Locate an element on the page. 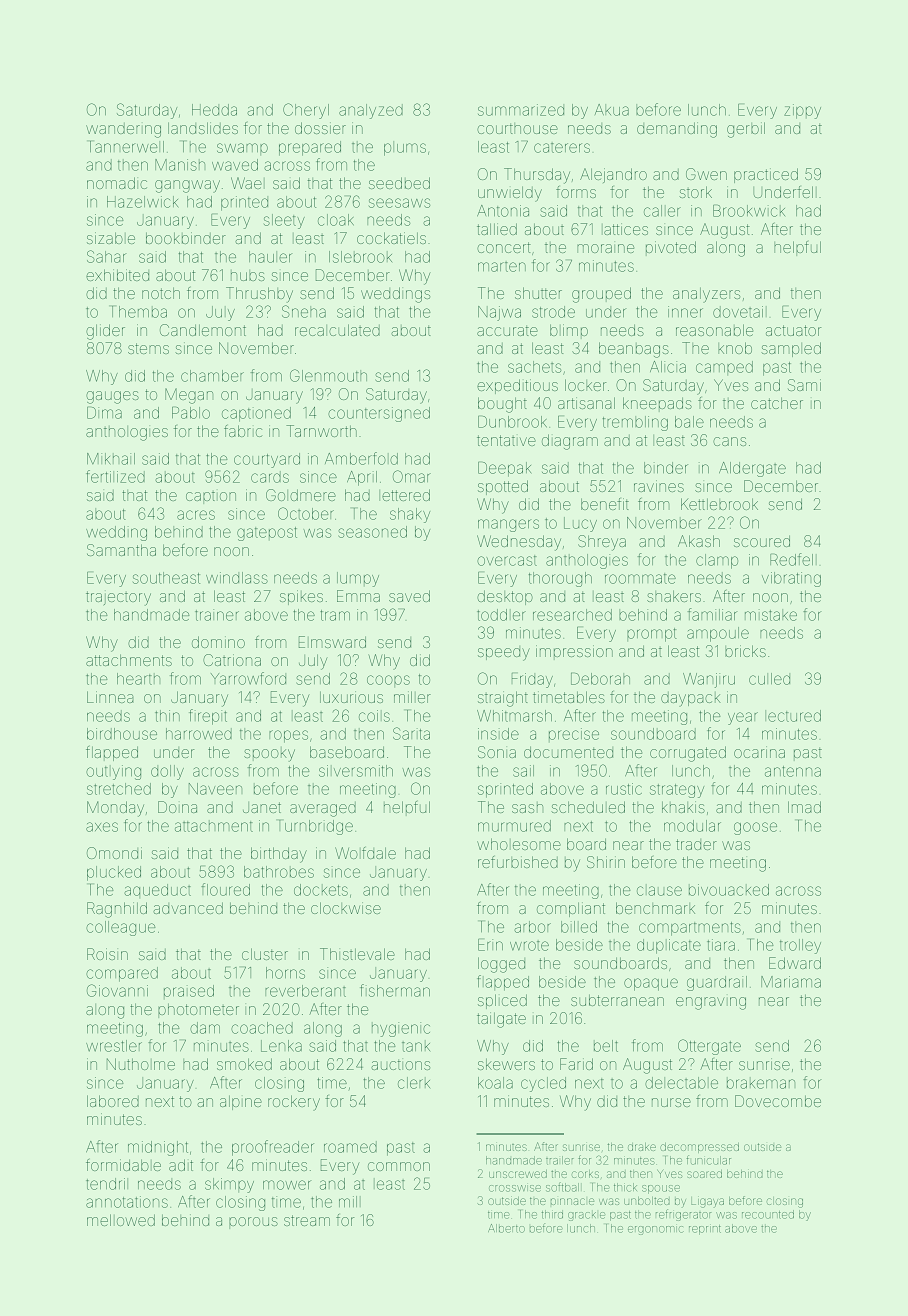 This document has height=1316, width=908. Alberto is located at coordinates (506, 1228).
